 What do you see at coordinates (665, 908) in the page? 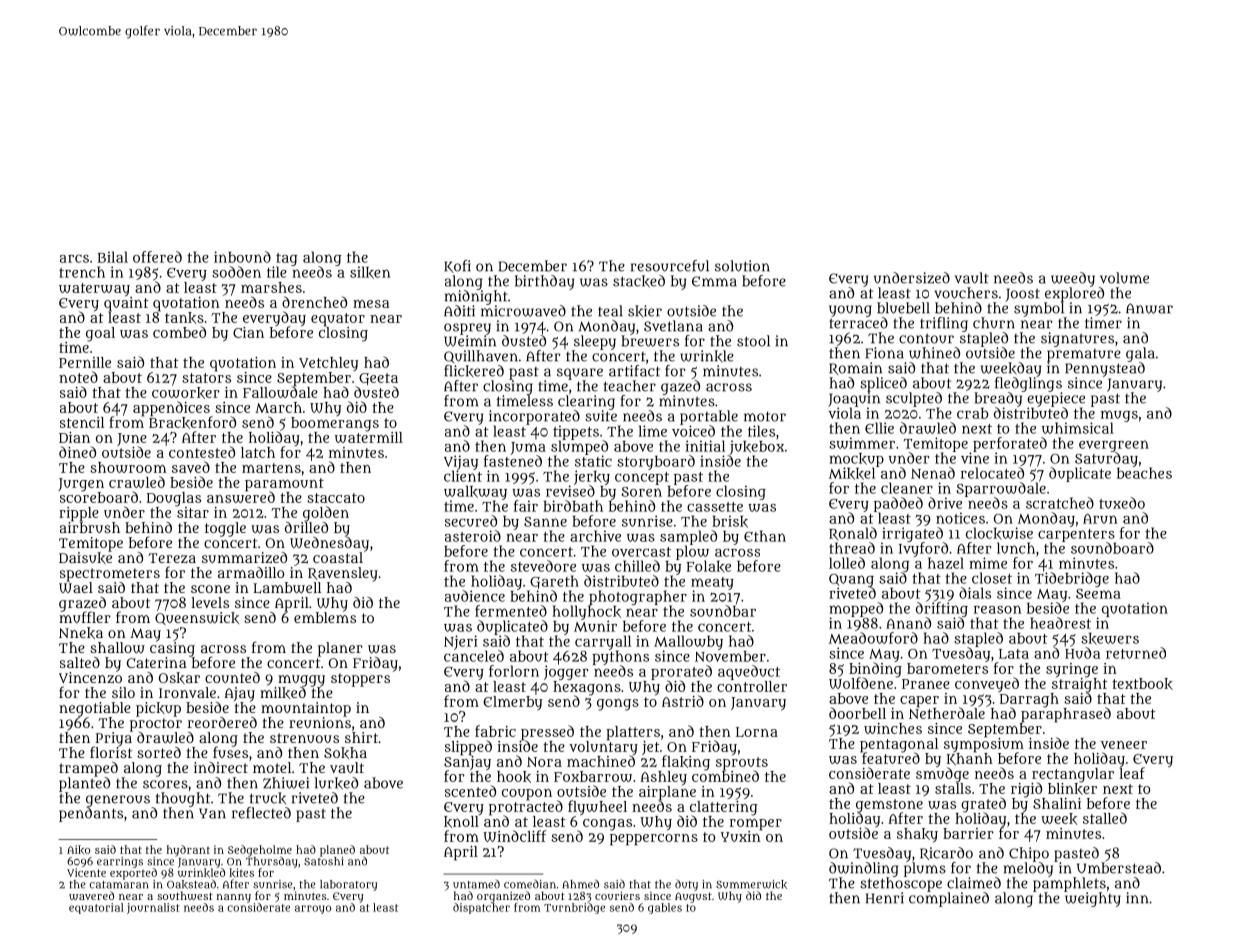
I see `gables` at bounding box center [665, 908].
